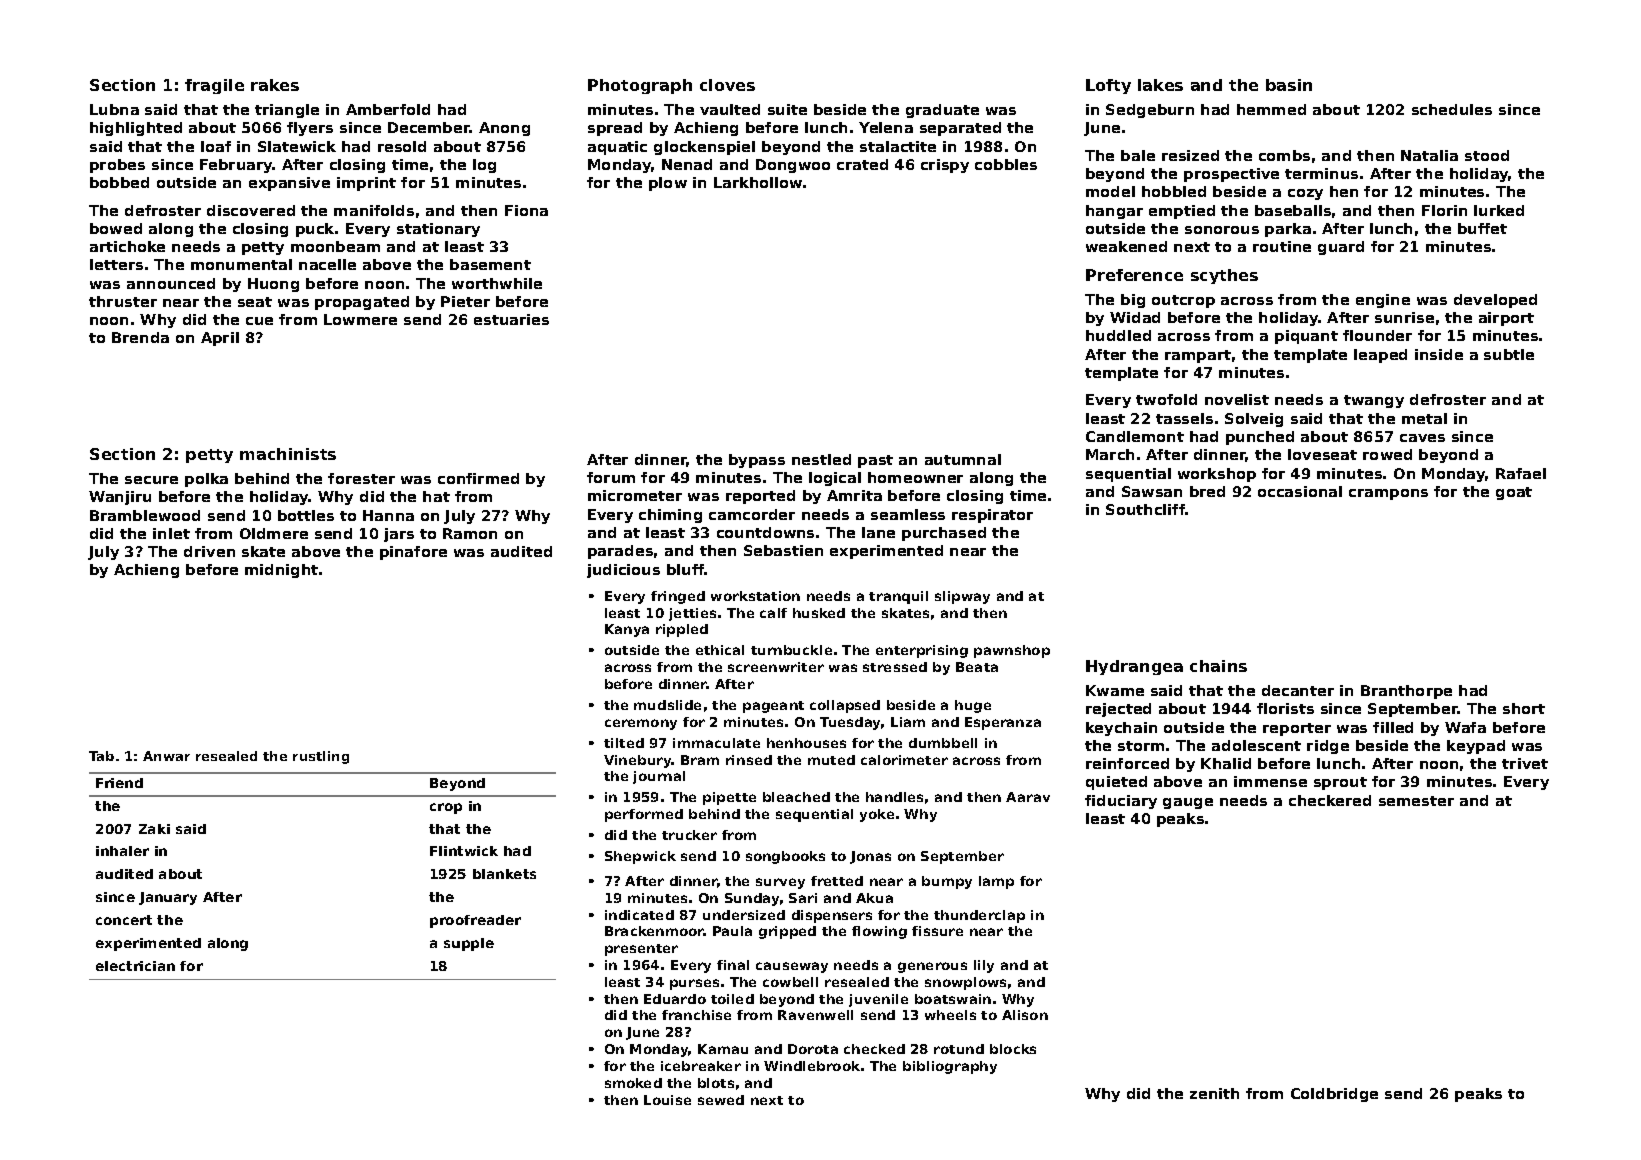 The height and width of the page is (1160, 1641). What do you see at coordinates (854, 495) in the page?
I see `Amrita` at bounding box center [854, 495].
